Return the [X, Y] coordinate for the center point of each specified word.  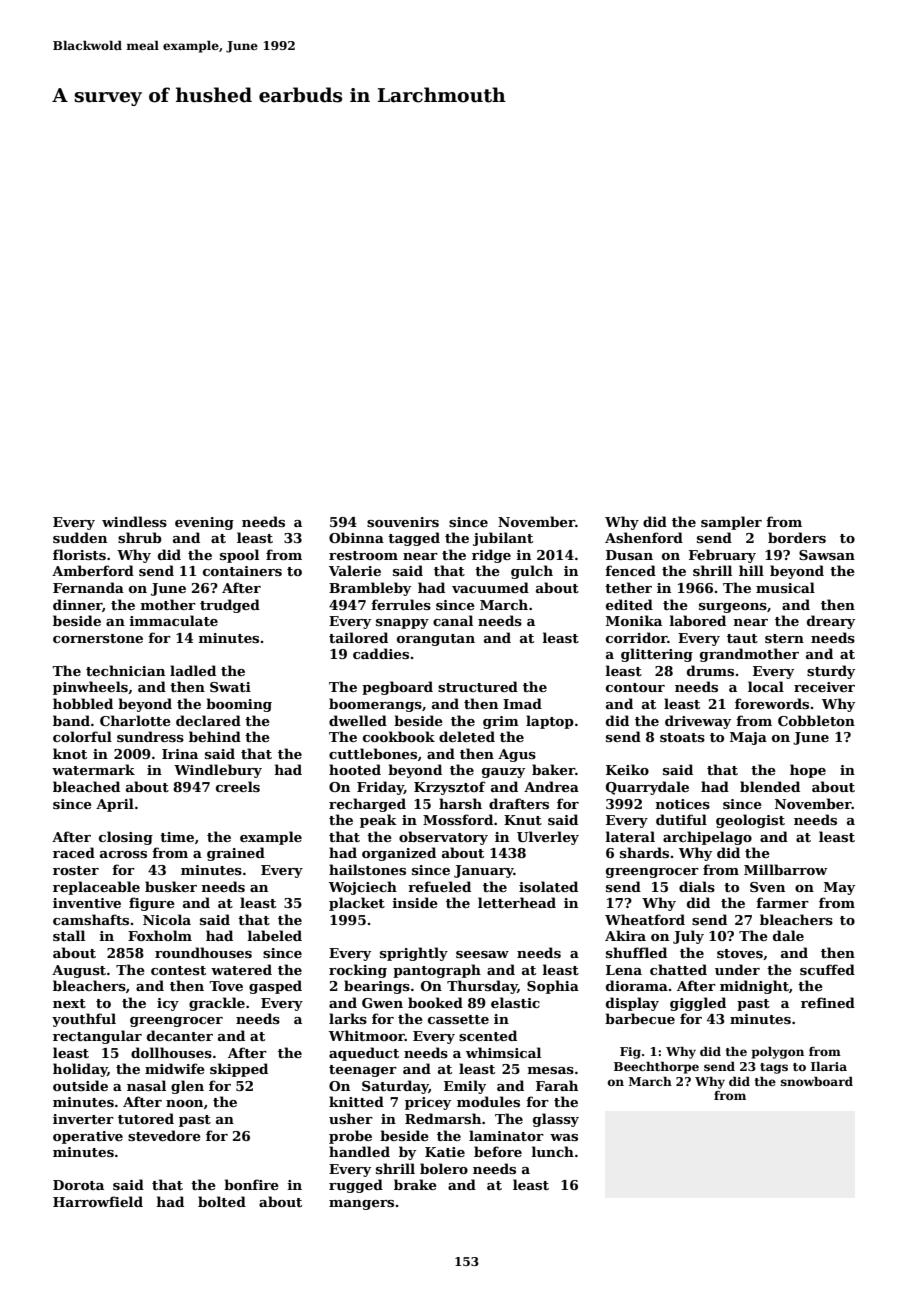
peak [378, 821]
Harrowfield [98, 1201]
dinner [77, 604]
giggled [698, 1004]
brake [415, 1184]
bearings [377, 987]
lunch [552, 1151]
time [177, 837]
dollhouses [171, 1052]
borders [797, 537]
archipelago [707, 838]
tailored [358, 637]
